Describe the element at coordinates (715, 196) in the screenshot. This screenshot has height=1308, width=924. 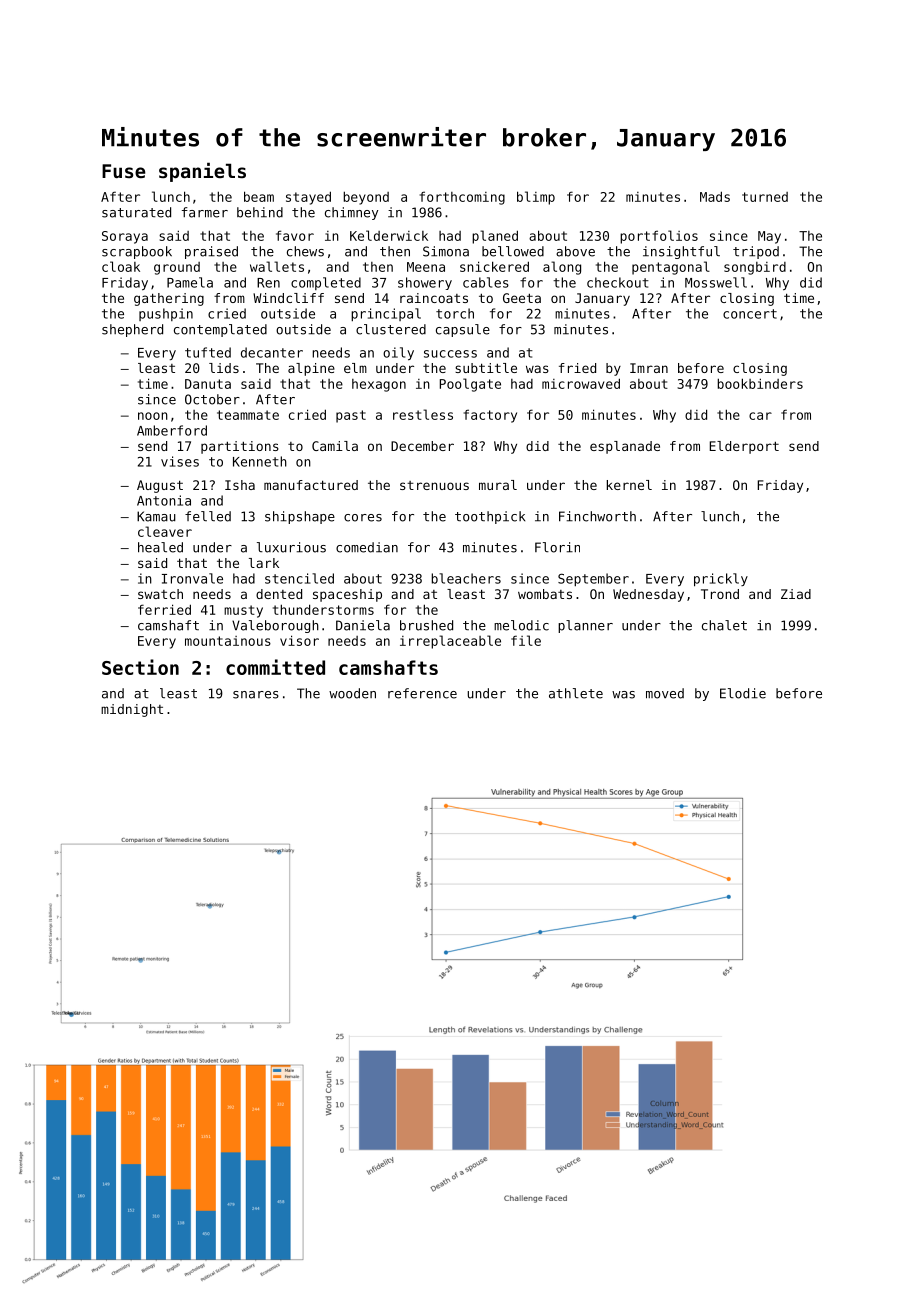
I see `Mads` at that location.
